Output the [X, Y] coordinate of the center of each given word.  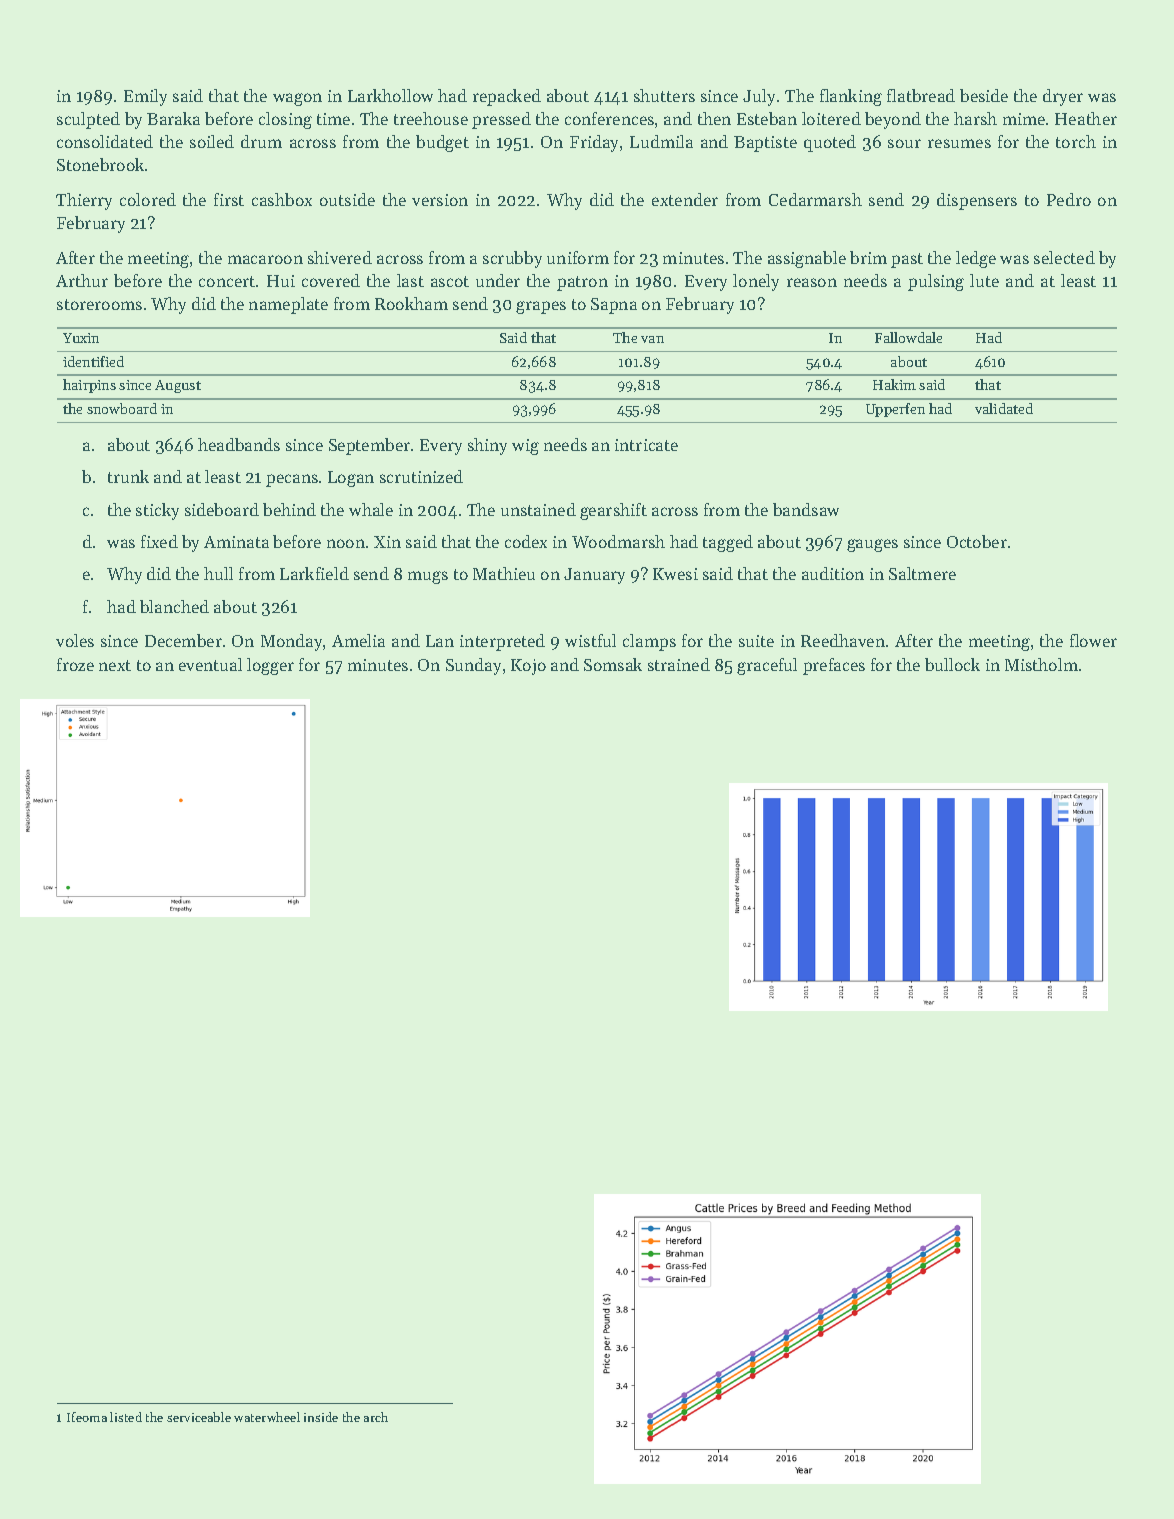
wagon [297, 99]
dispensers [977, 201]
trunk [128, 476]
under [498, 280]
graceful [767, 666]
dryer [1063, 97]
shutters [664, 95]
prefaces [834, 666]
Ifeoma [87, 1417]
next [115, 665]
